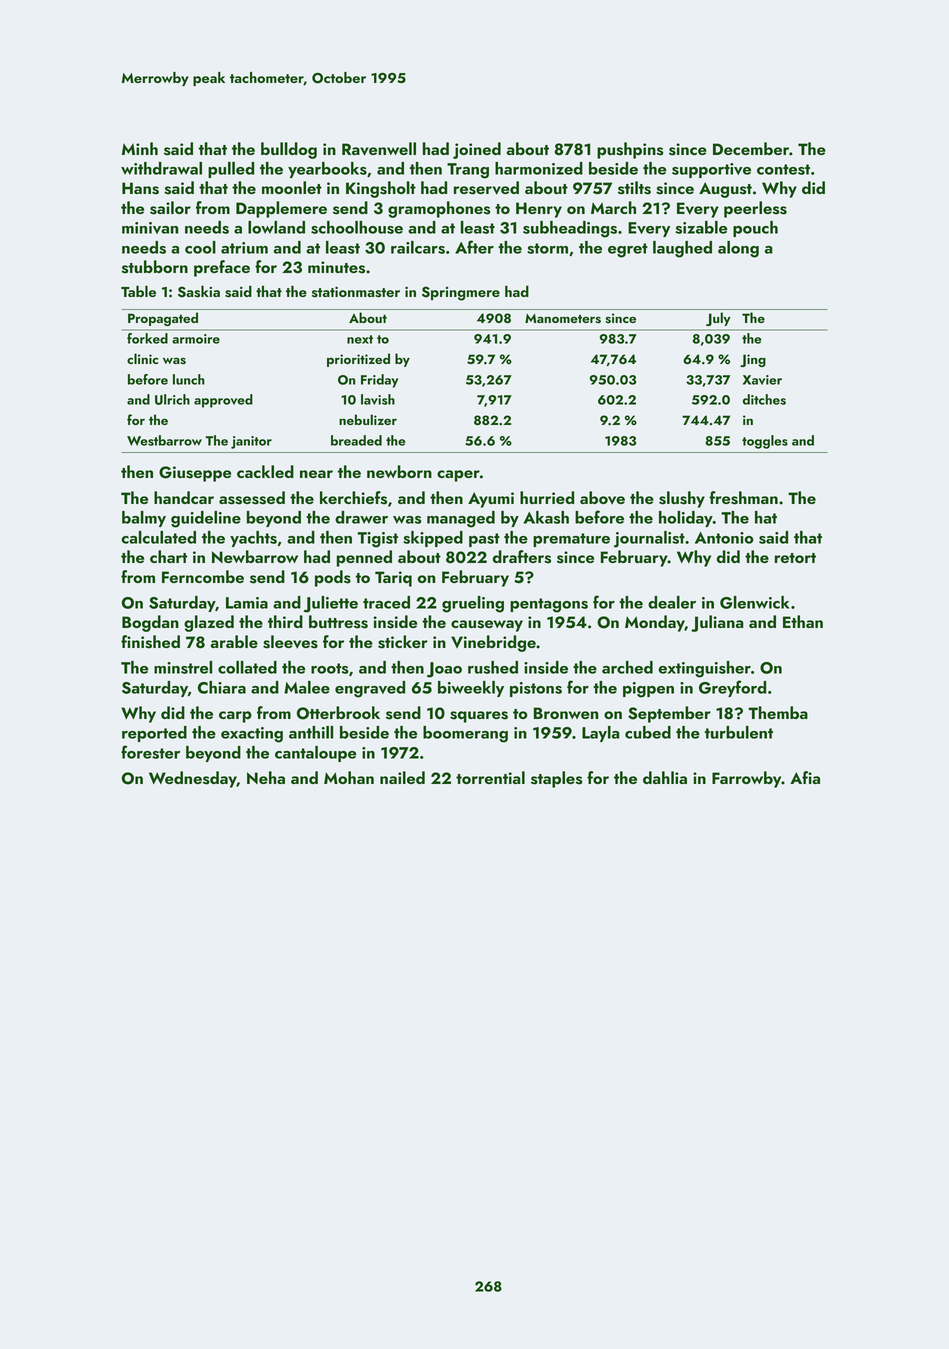 This screenshot has height=1349, width=949. Describe the element at coordinates (393, 579) in the screenshot. I see `Tariq` at that location.
